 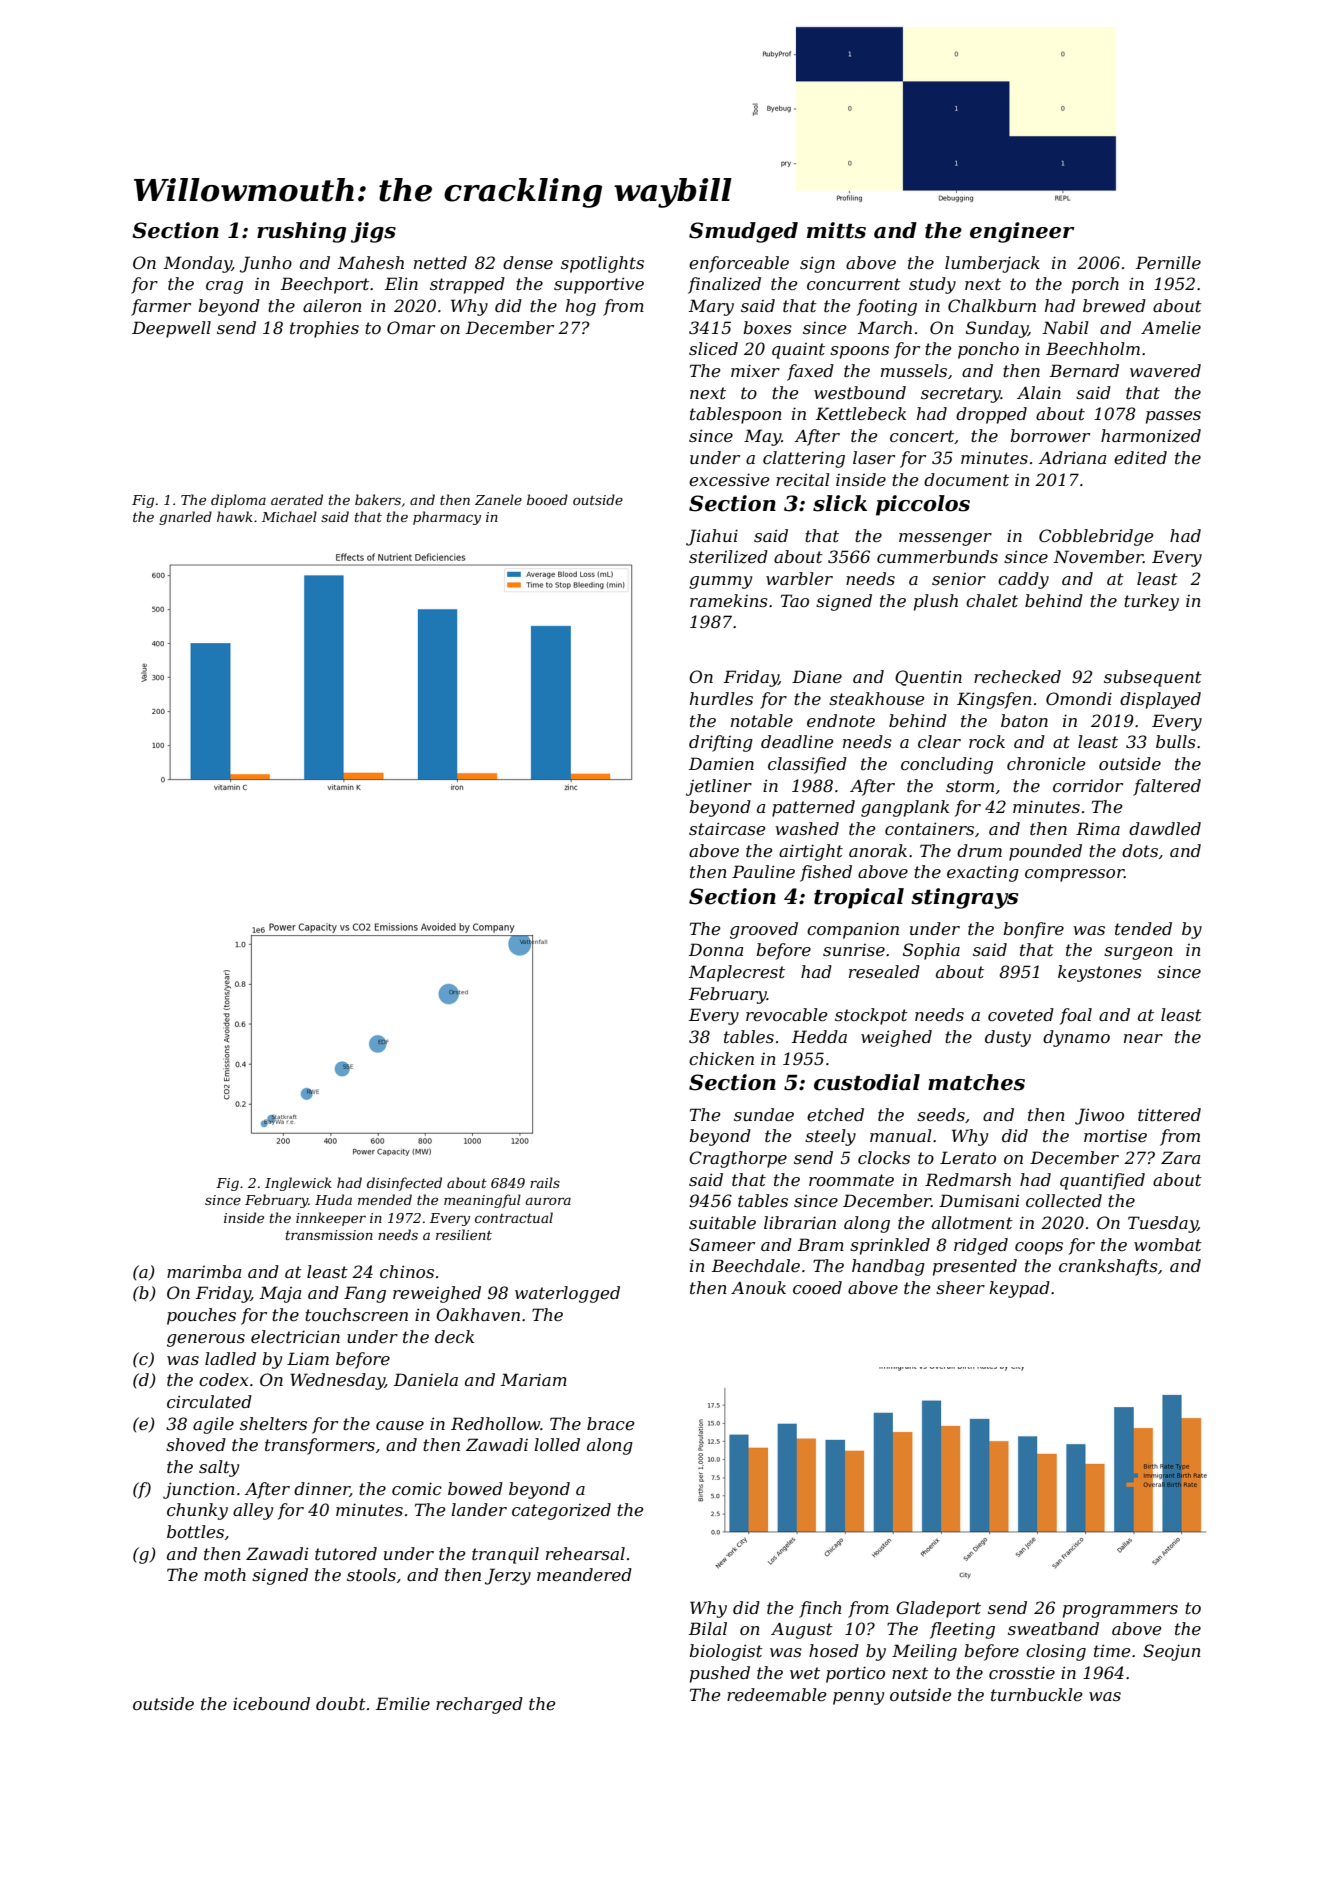 What do you see at coordinates (713, 348) in the page?
I see `sliced` at bounding box center [713, 348].
